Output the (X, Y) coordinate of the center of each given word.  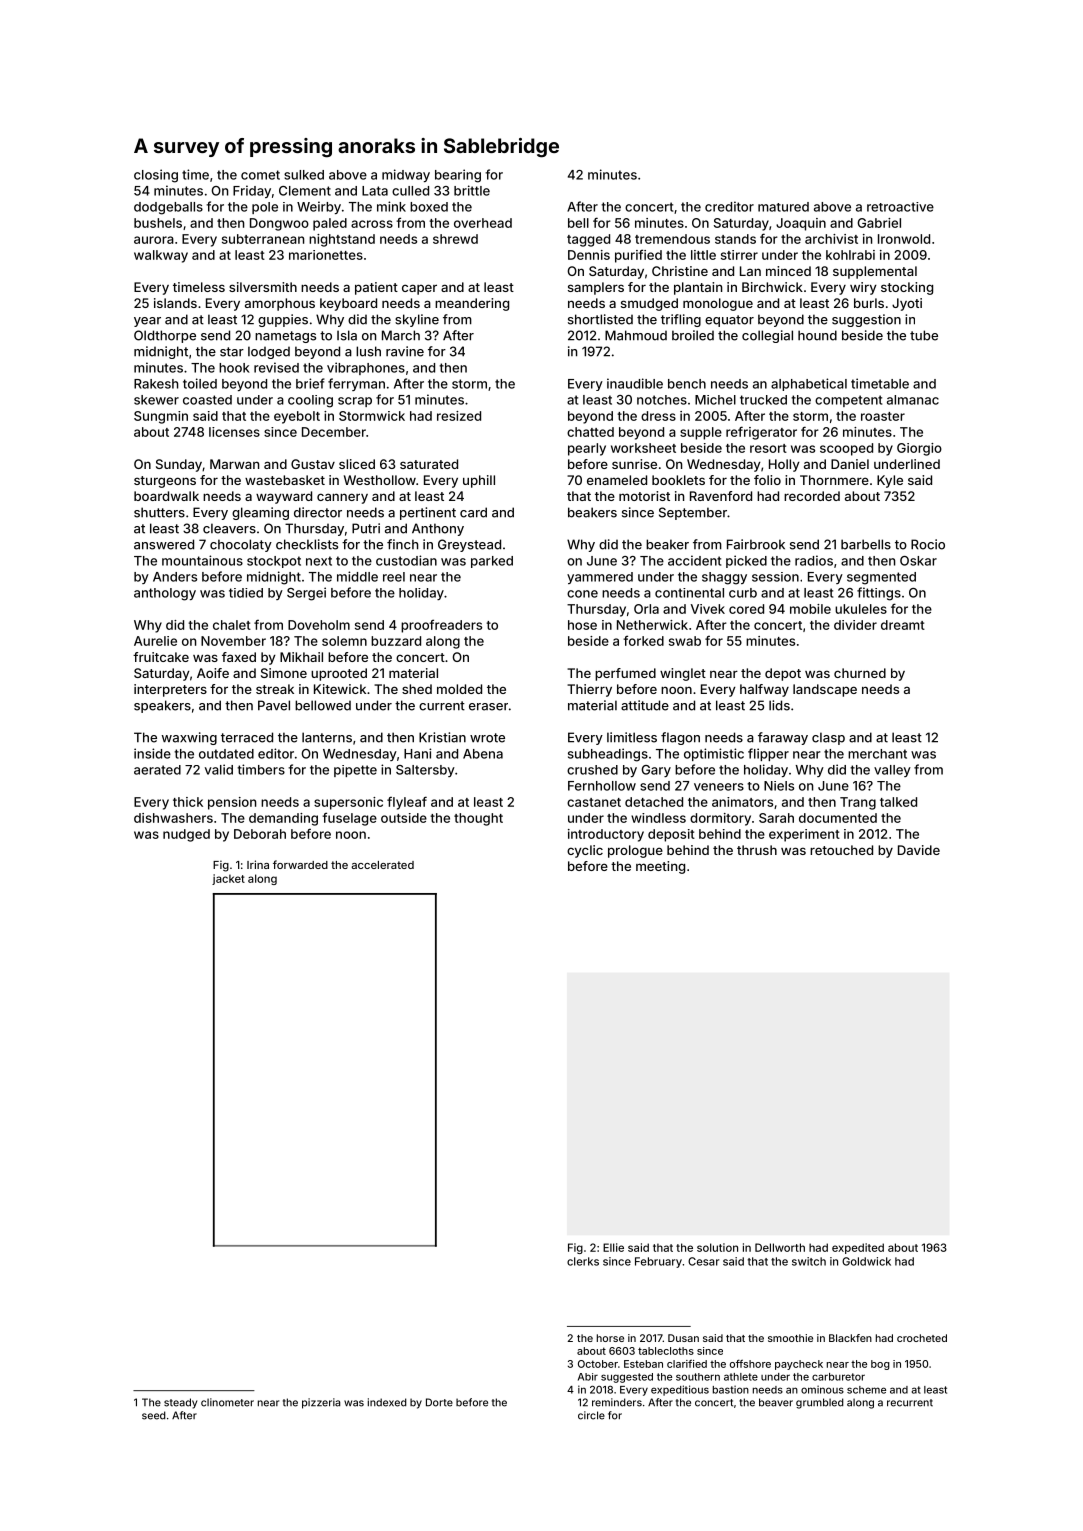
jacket (228, 879)
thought (478, 819)
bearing (458, 176)
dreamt (903, 625)
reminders (617, 1402)
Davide (919, 850)
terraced (247, 737)
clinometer (227, 1402)
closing (156, 176)
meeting (660, 867)
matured (783, 207)
